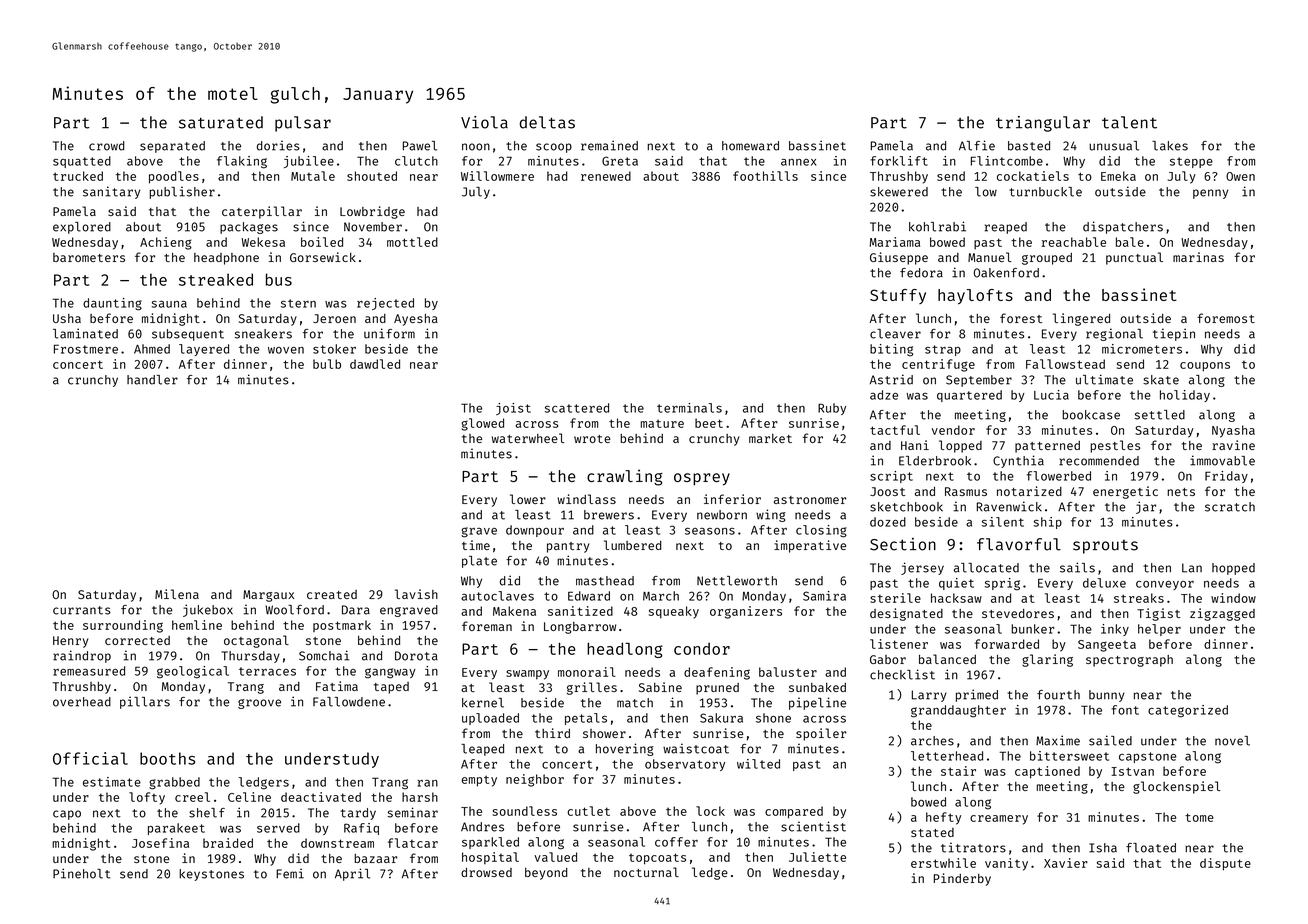 This screenshot has height=924, width=1308. What do you see at coordinates (633, 545) in the screenshot?
I see `lumbered` at bounding box center [633, 545].
